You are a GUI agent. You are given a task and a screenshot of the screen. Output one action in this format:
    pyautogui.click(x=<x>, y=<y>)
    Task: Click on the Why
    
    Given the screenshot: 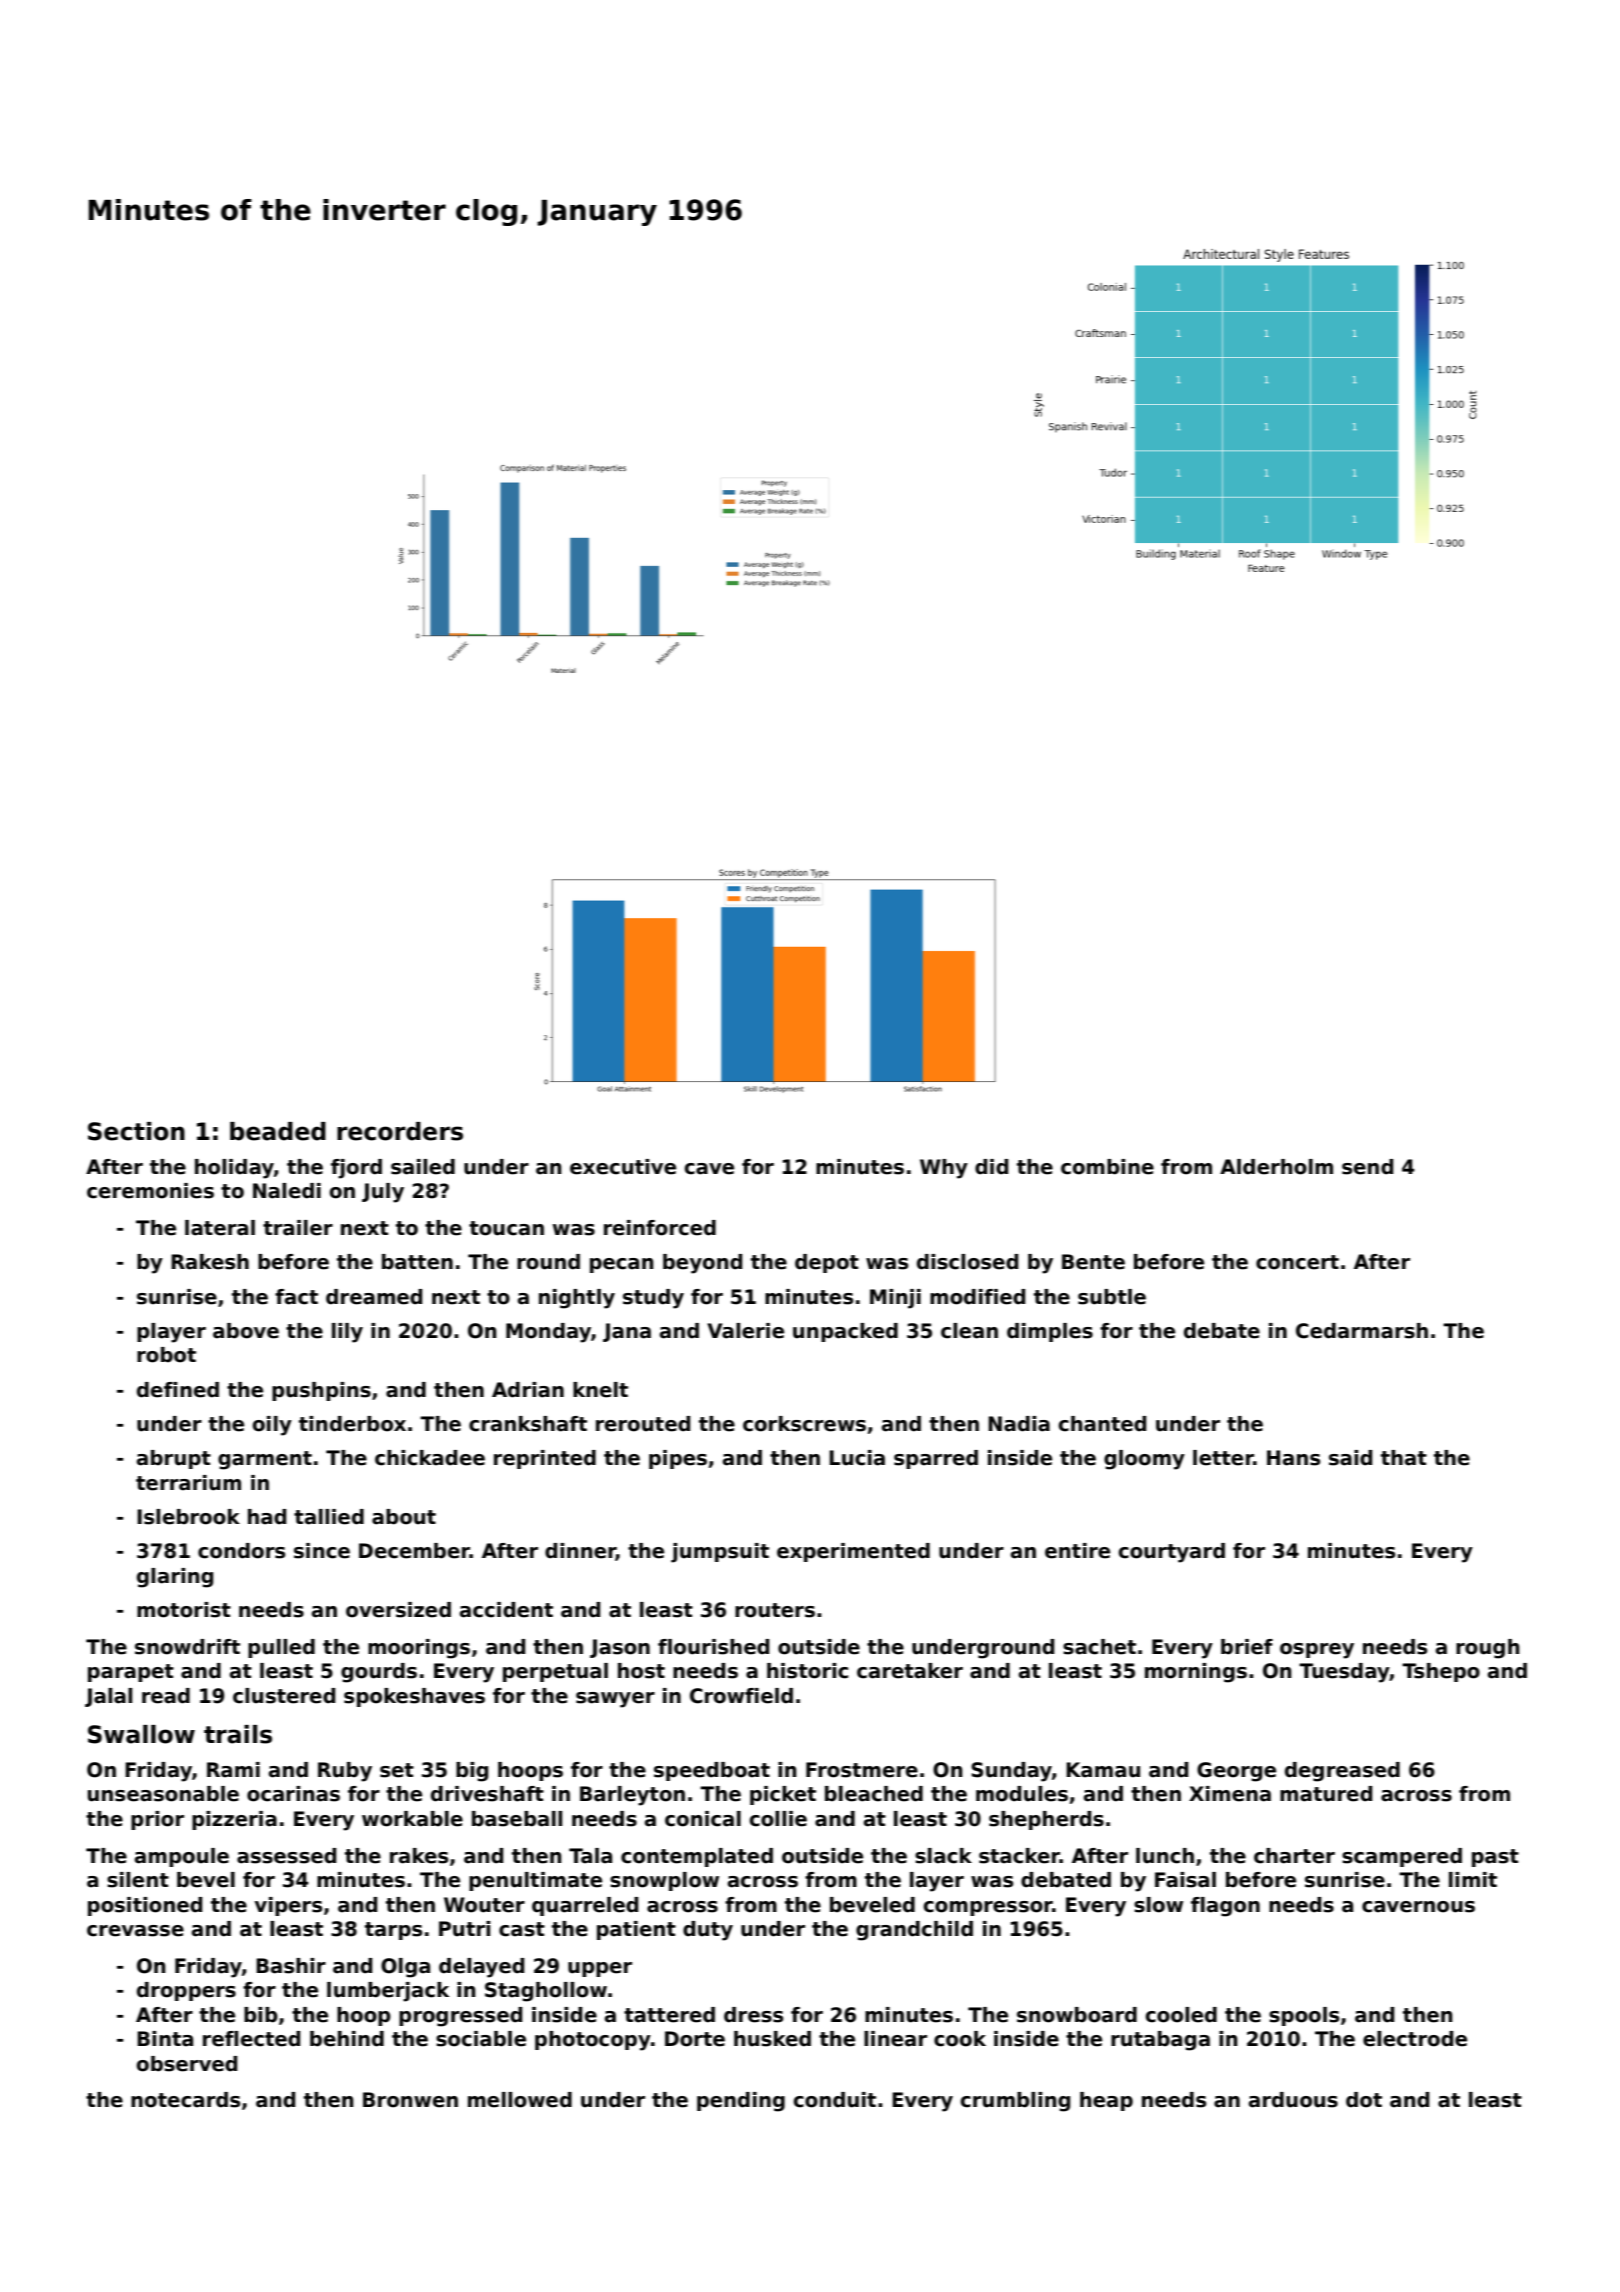 What is the action you would take?
    pyautogui.click(x=944, y=1169)
